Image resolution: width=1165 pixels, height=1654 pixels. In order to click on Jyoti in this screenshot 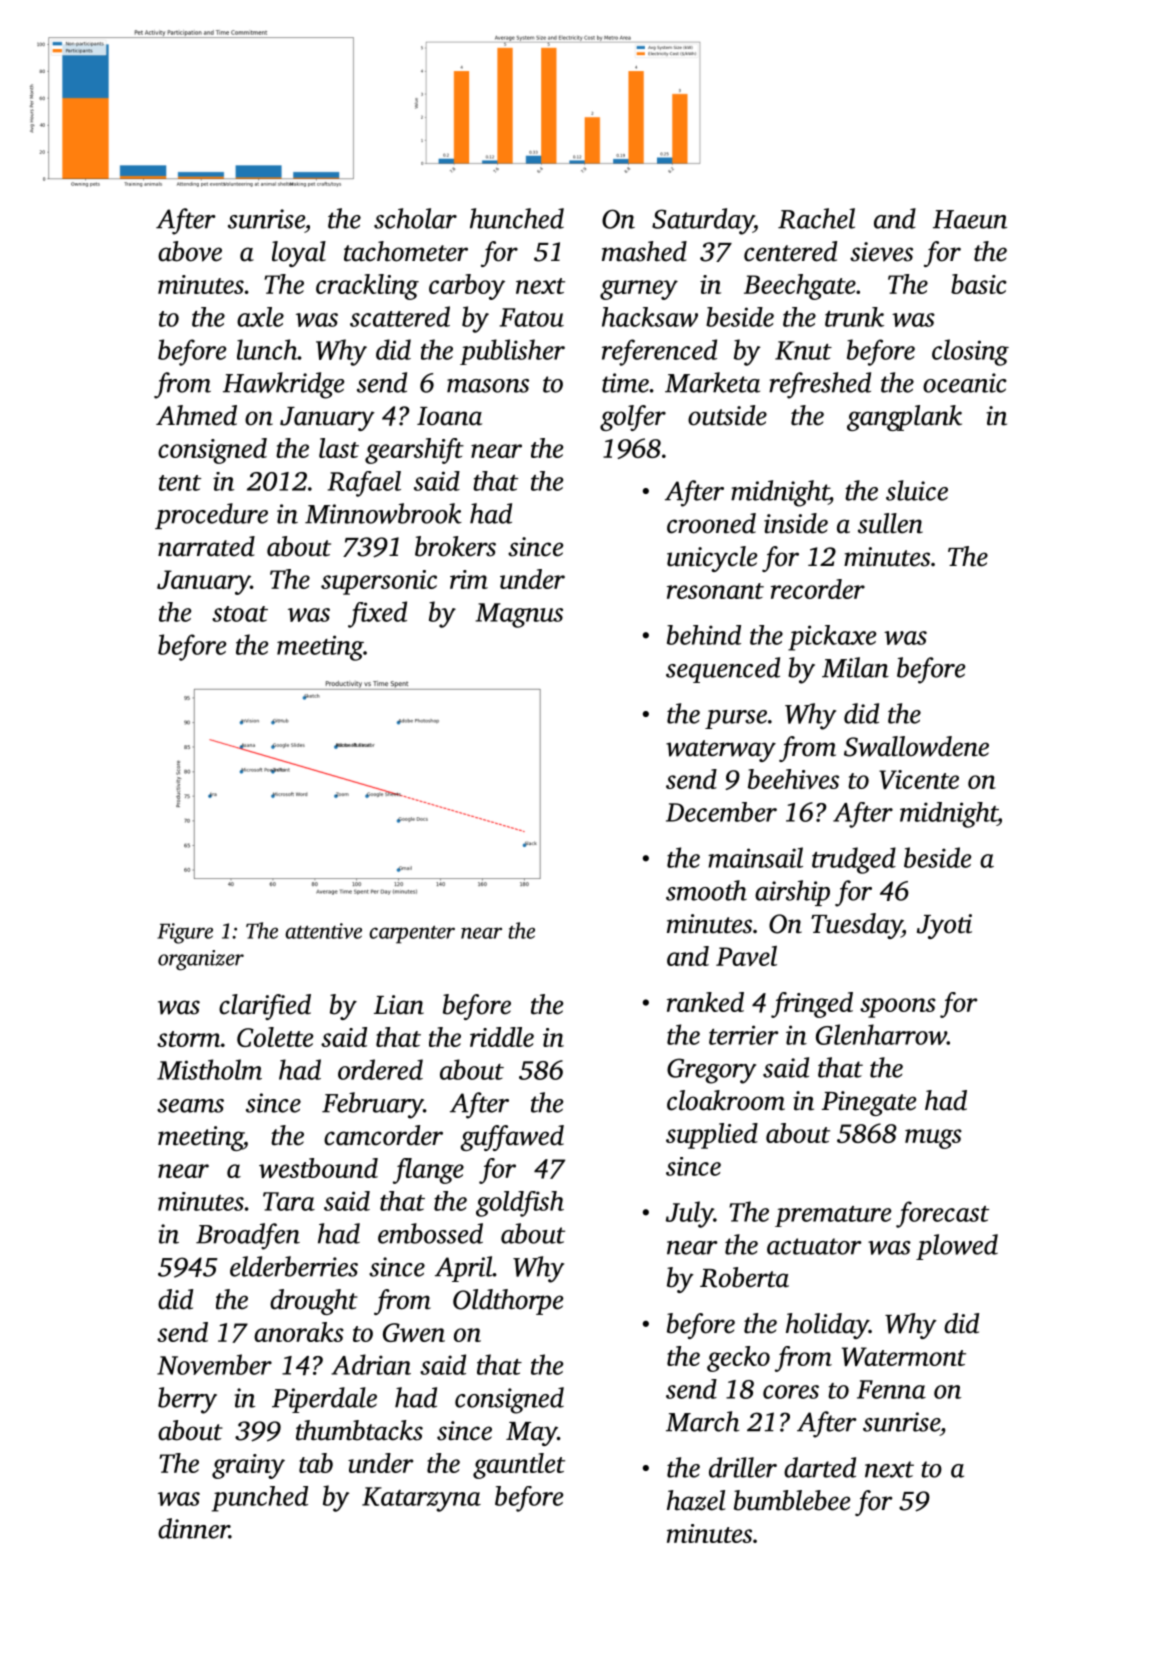, I will do `click(944, 926)`.
